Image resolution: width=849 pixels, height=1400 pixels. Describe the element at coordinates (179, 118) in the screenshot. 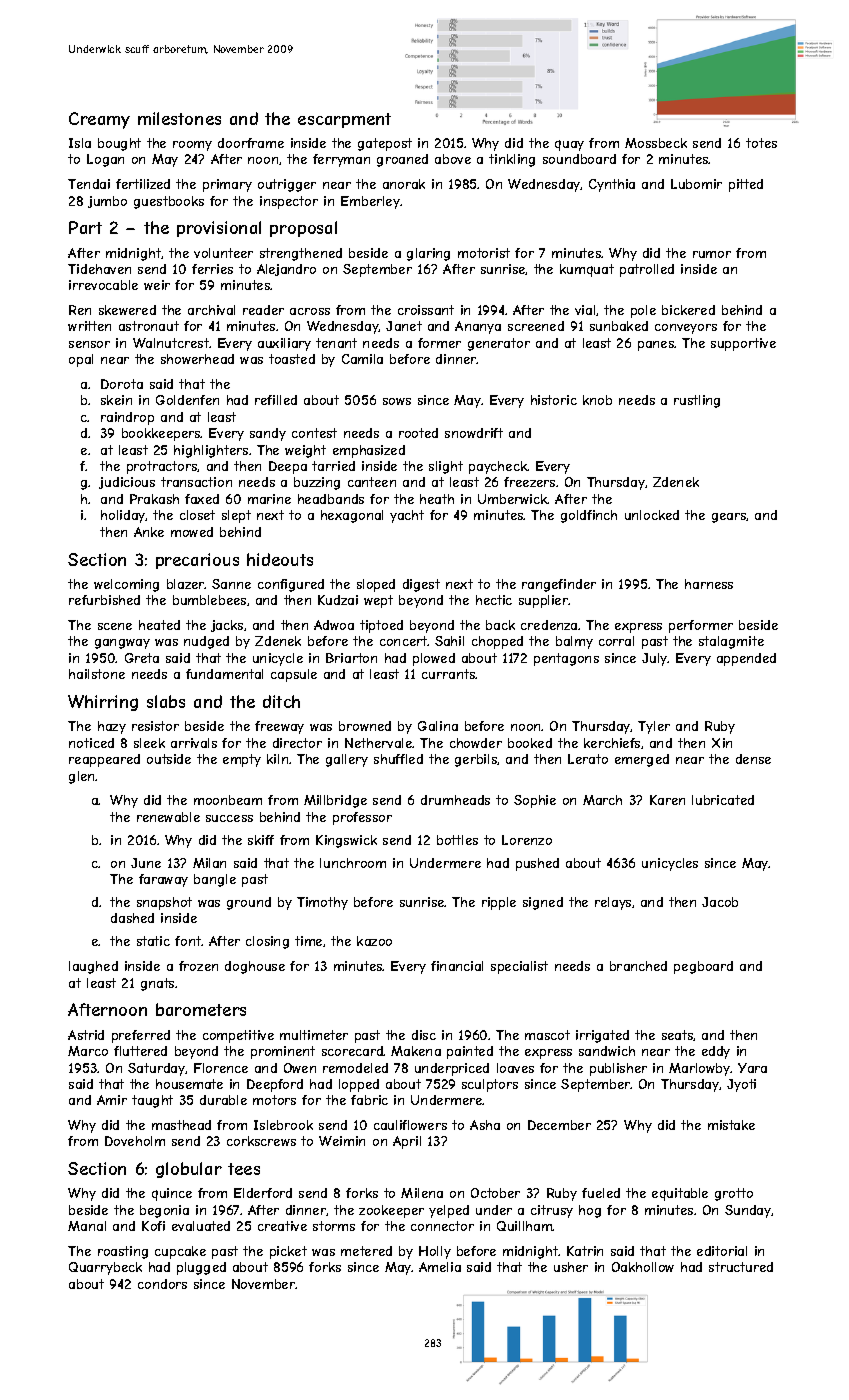

I see `milestones` at that location.
